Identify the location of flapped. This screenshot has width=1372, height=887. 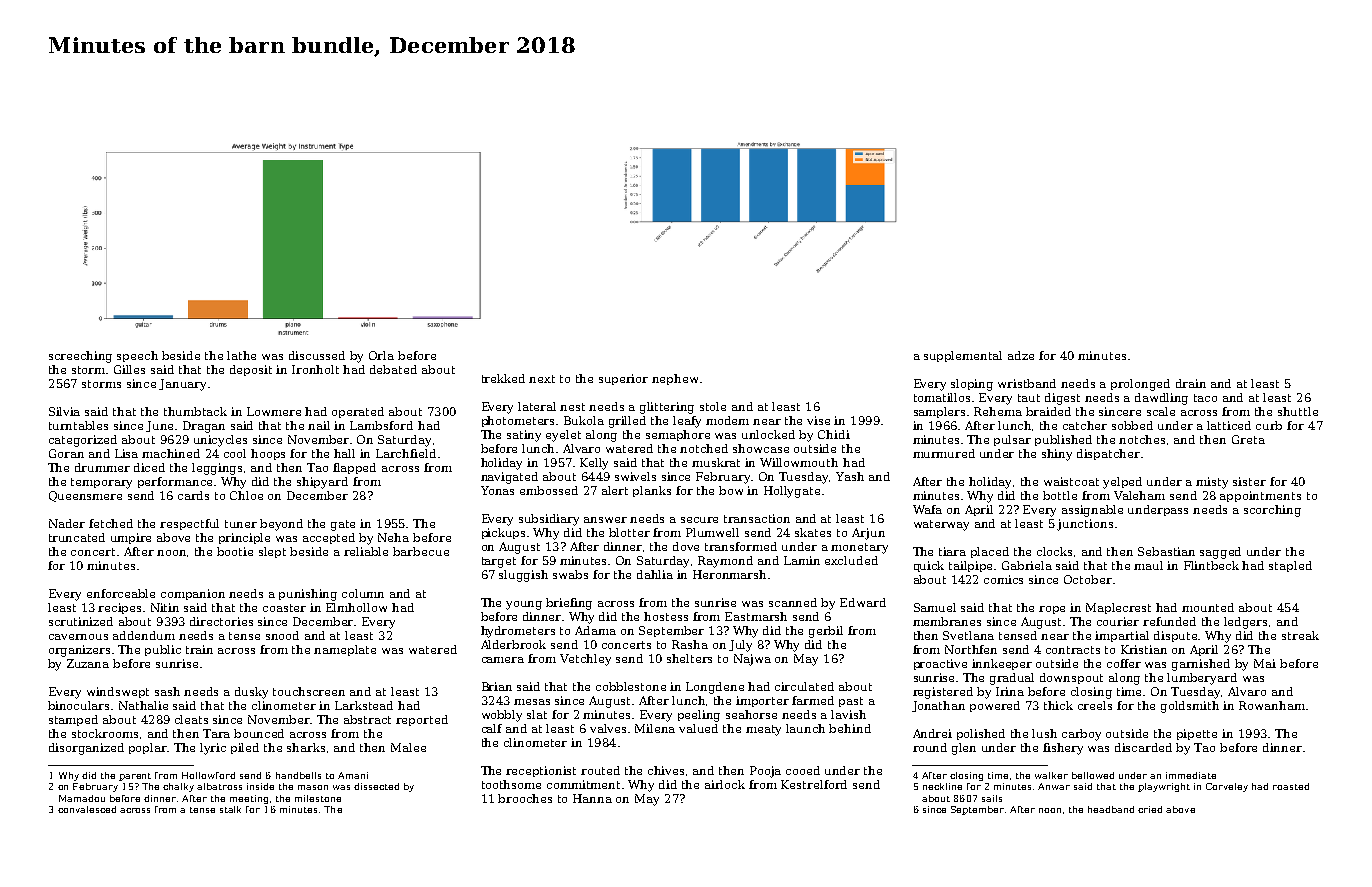
(354, 468).
